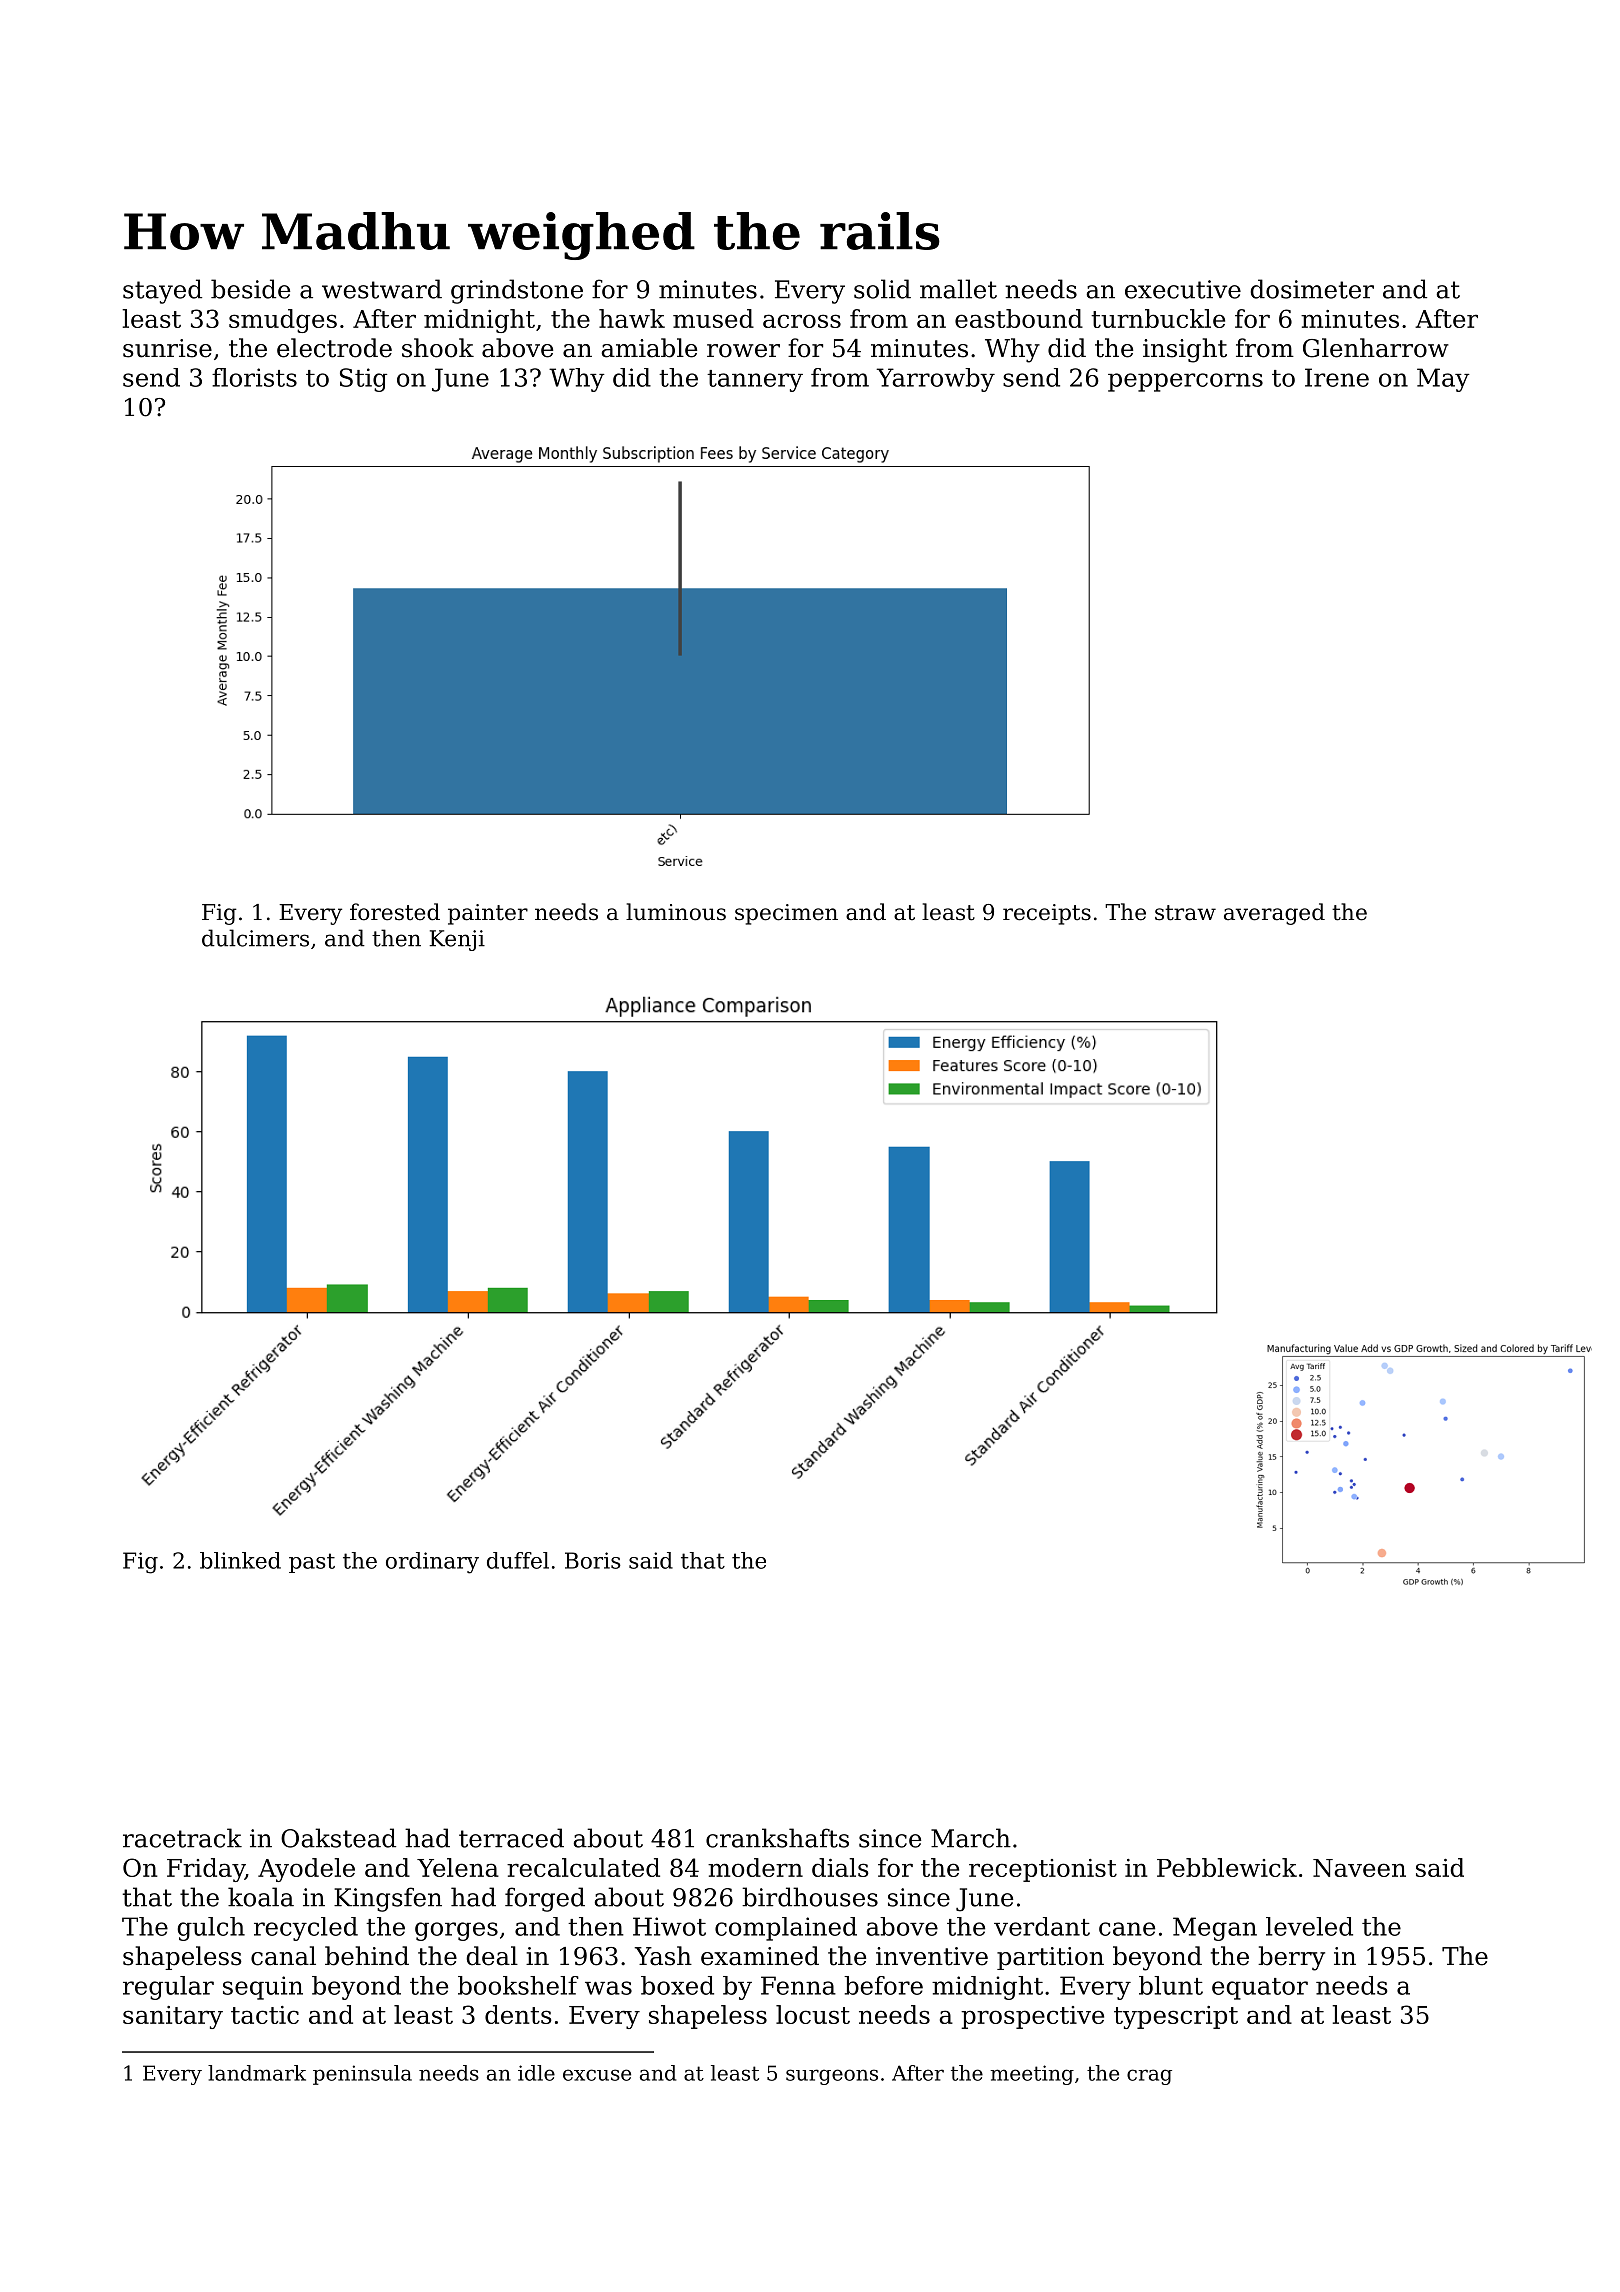 Image resolution: width=1620 pixels, height=2292 pixels. I want to click on specimen, so click(786, 914).
